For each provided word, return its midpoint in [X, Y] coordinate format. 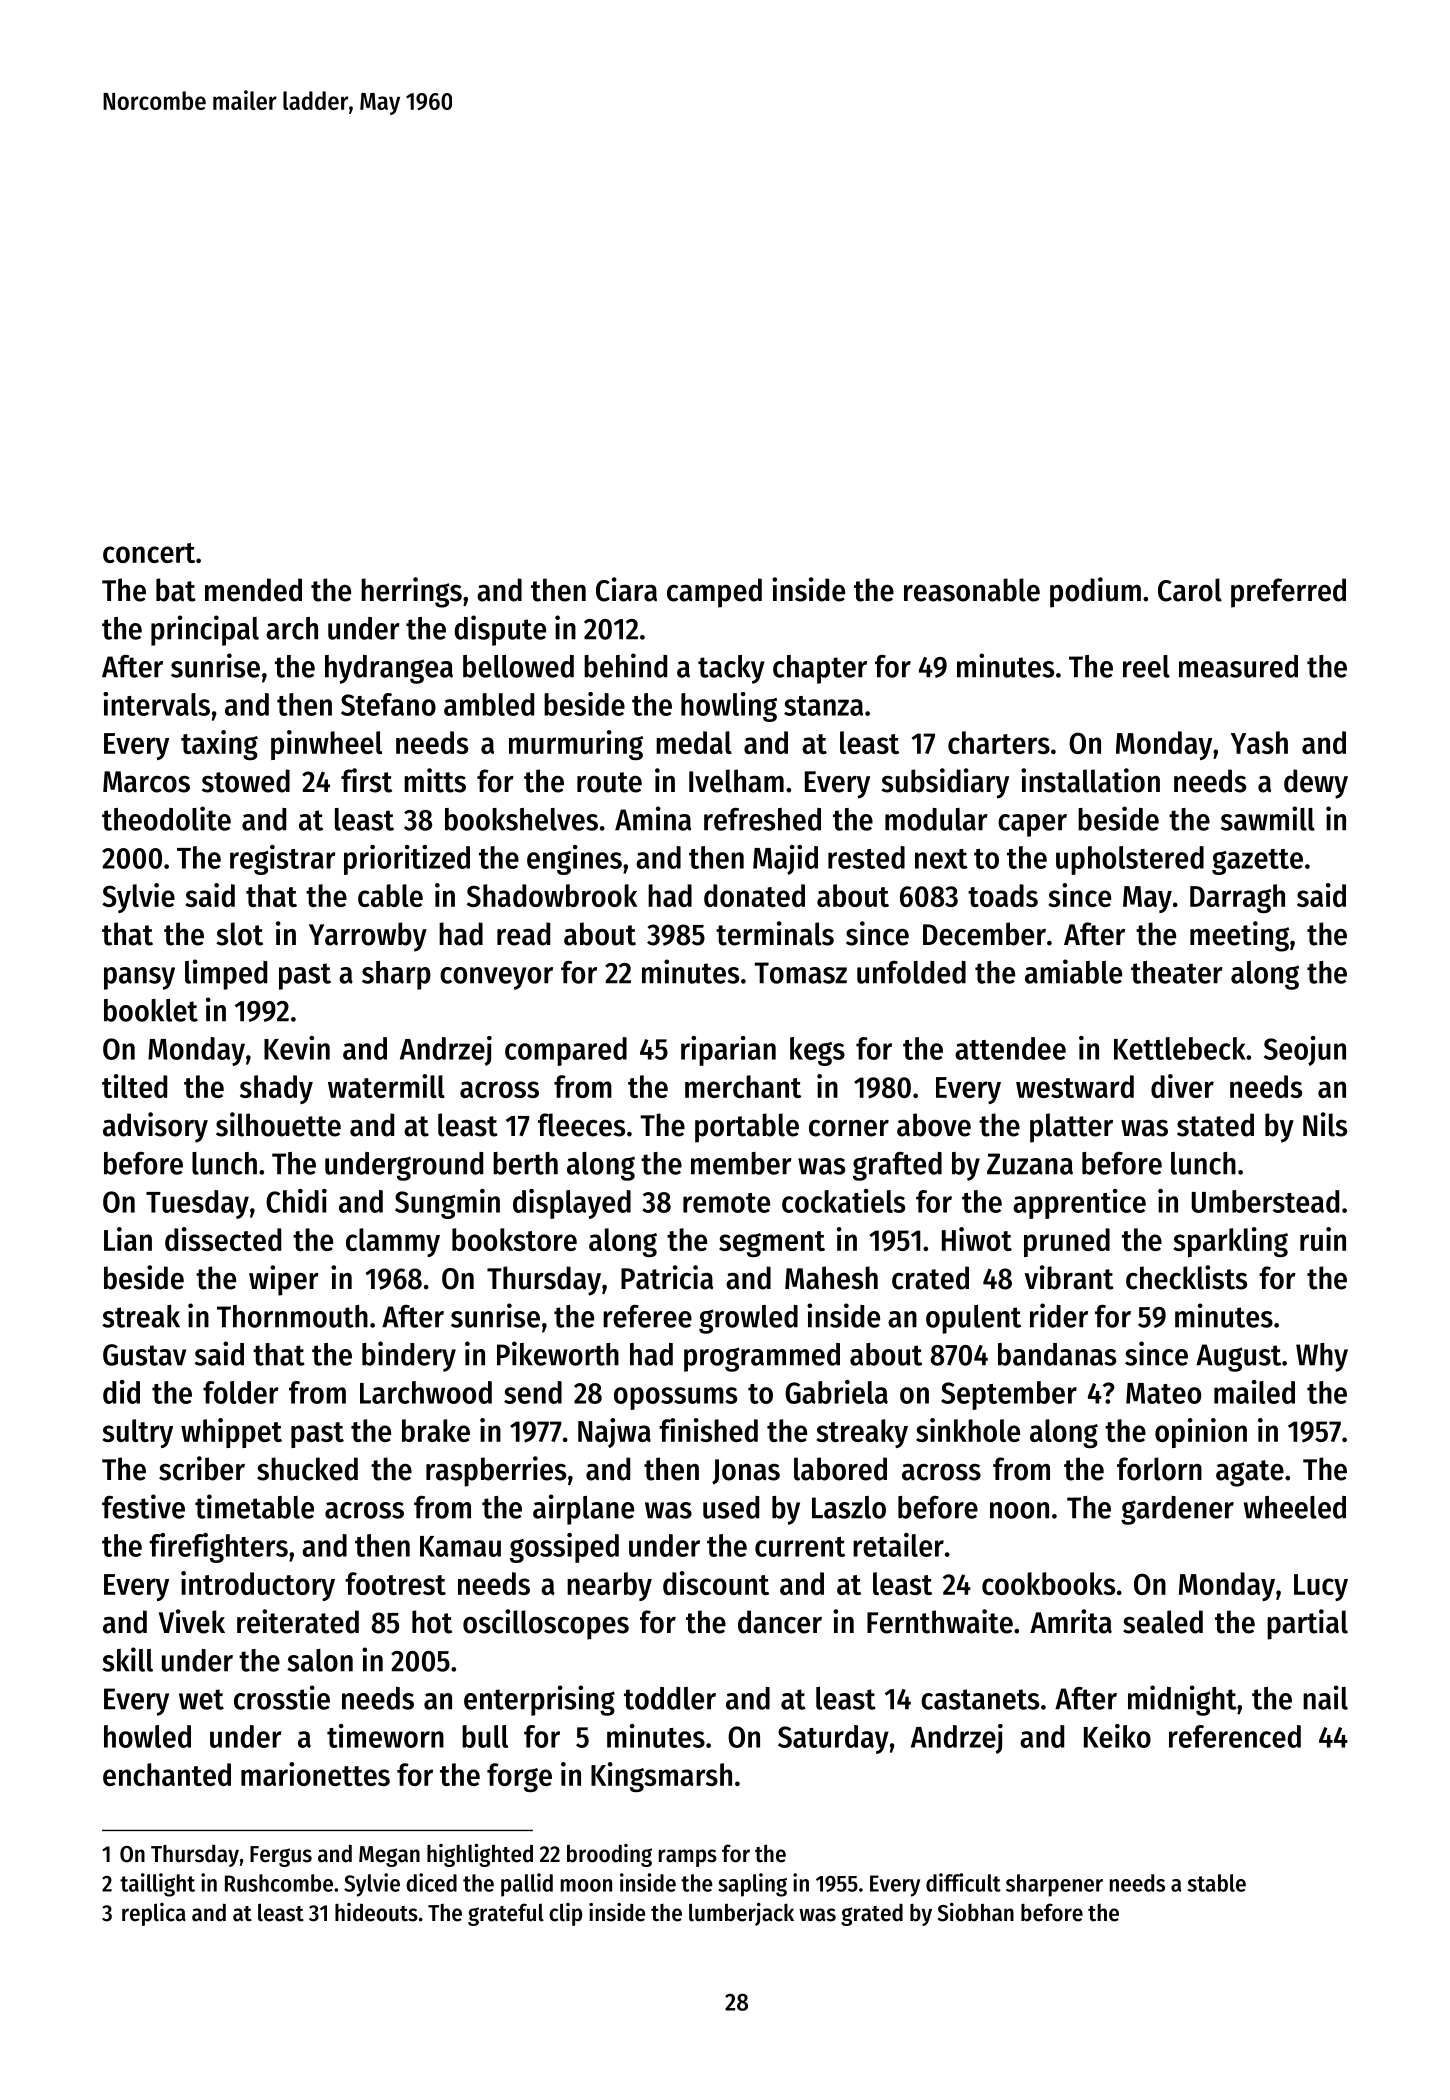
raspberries [496, 1471]
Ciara [626, 589]
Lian [128, 1239]
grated [872, 1915]
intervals [156, 704]
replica [154, 1914]
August [1238, 1358]
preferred [1288, 593]
